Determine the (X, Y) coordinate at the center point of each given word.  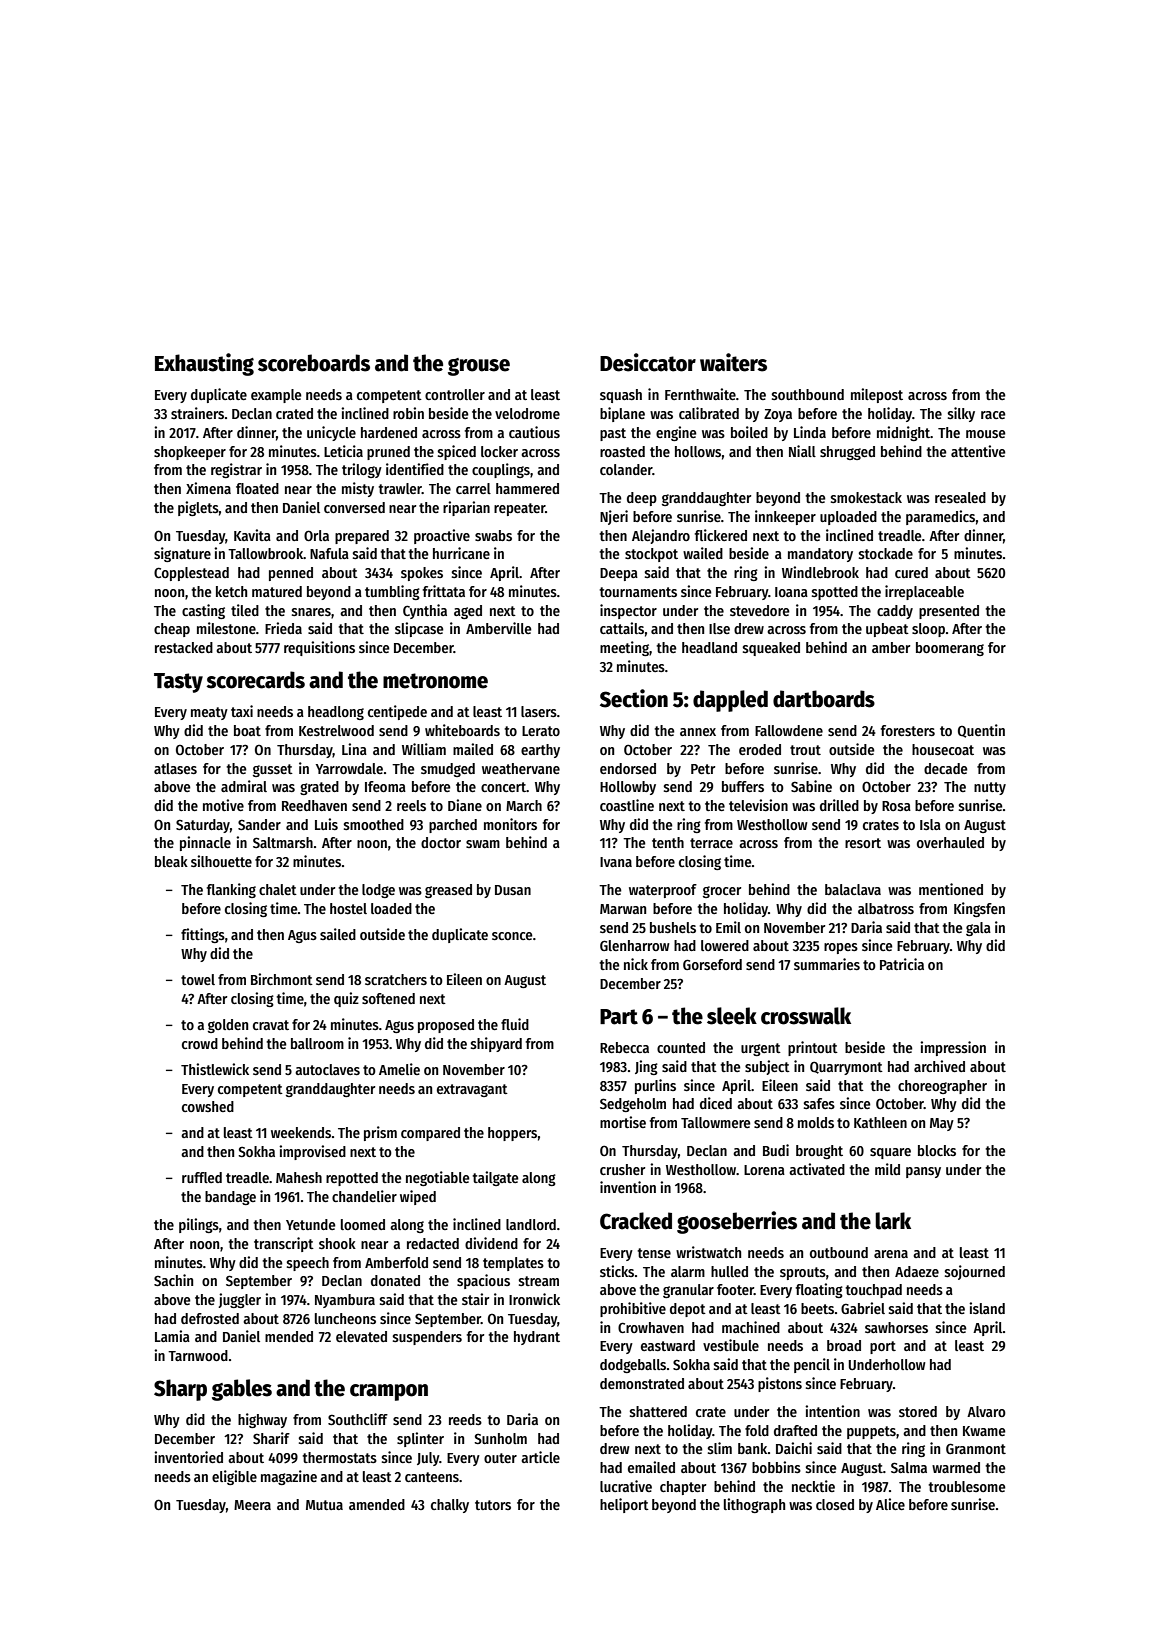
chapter (683, 1488)
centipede (397, 712)
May (942, 1124)
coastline (627, 805)
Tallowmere (716, 1122)
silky (961, 414)
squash (621, 396)
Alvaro (986, 1411)
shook (337, 1243)
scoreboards (314, 363)
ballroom (317, 1043)
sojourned (975, 1272)
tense (654, 1253)
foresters (908, 730)
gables (242, 1390)
